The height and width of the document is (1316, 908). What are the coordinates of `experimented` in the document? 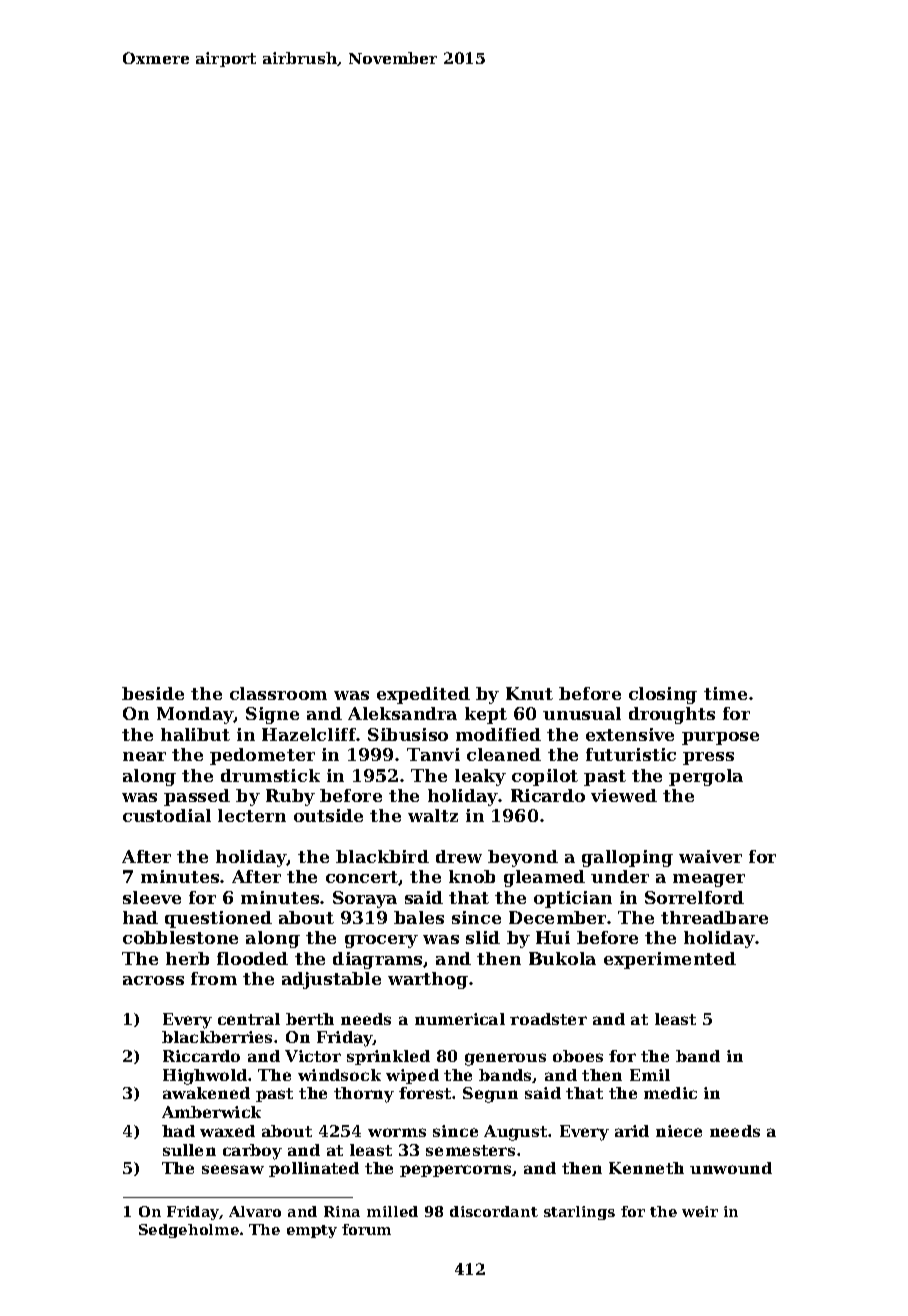 It's located at (670, 960).
